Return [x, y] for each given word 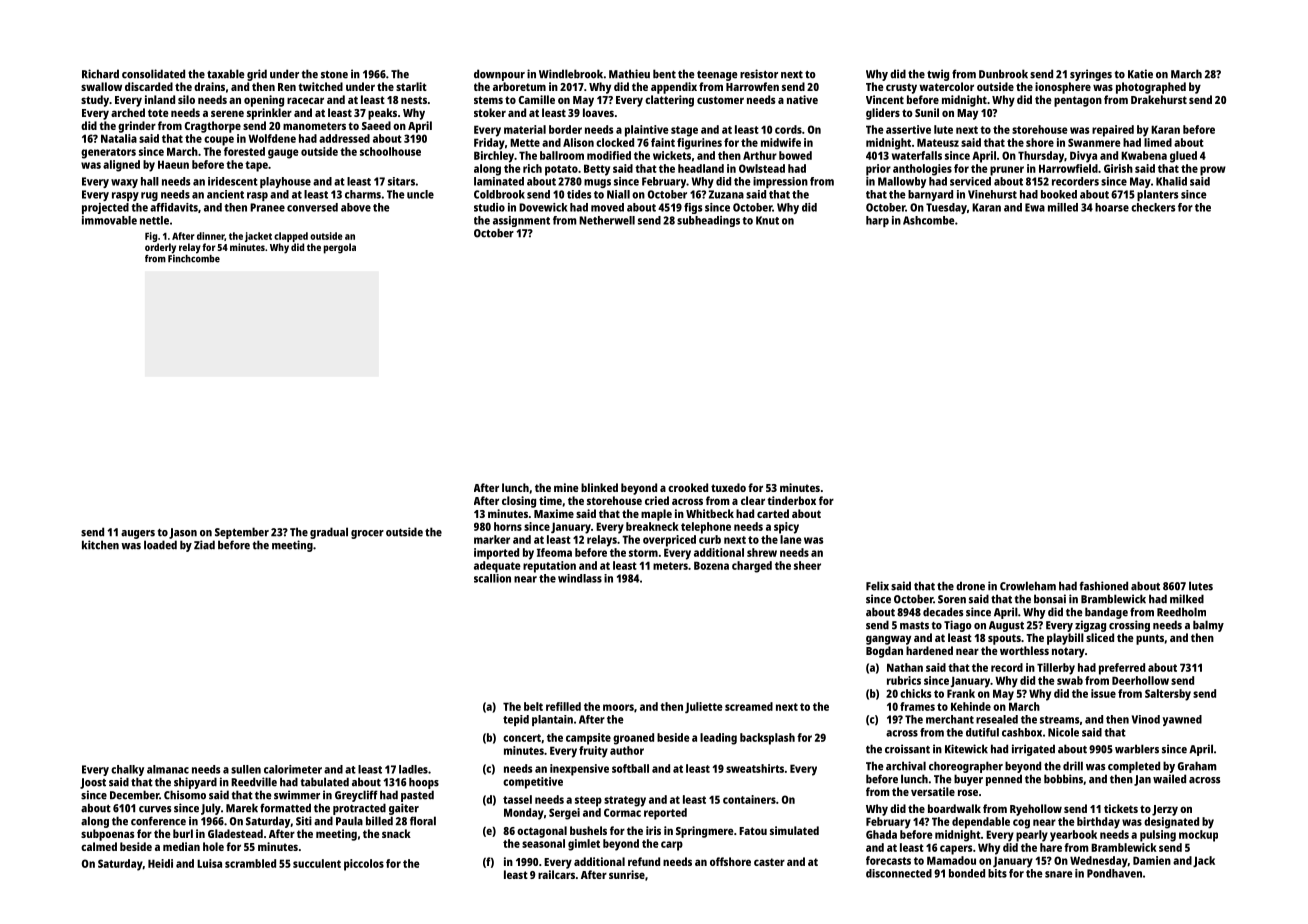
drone [970, 586]
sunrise [627, 874]
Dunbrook [1003, 74]
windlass [580, 578]
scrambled [250, 863]
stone [334, 75]
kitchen [100, 545]
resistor [759, 74]
